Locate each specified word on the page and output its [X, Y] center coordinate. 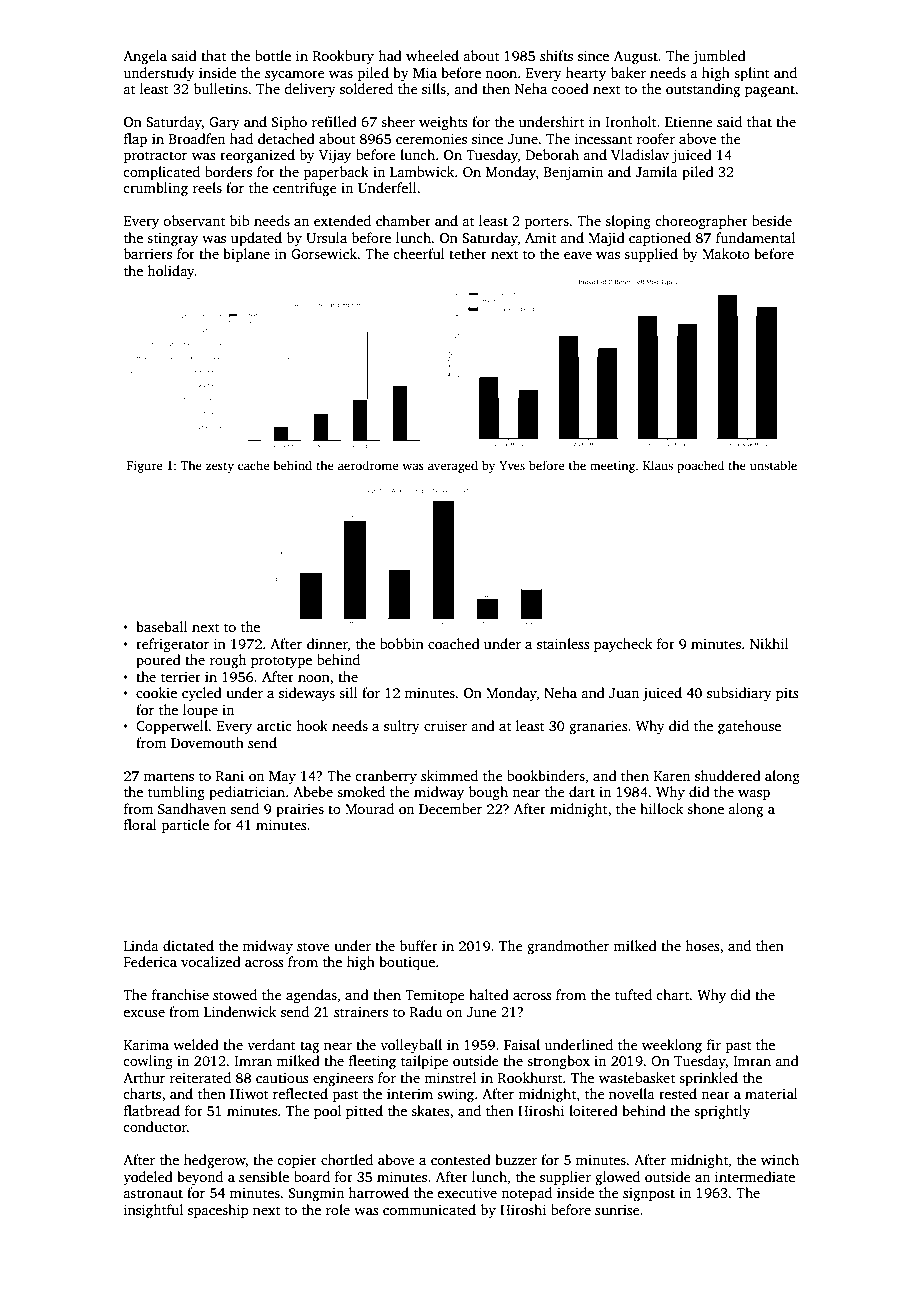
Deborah [552, 154]
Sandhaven [192, 808]
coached [454, 643]
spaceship [218, 1211]
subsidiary [739, 694]
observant [194, 220]
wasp [754, 795]
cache [253, 465]
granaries [598, 727]
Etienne [689, 122]
